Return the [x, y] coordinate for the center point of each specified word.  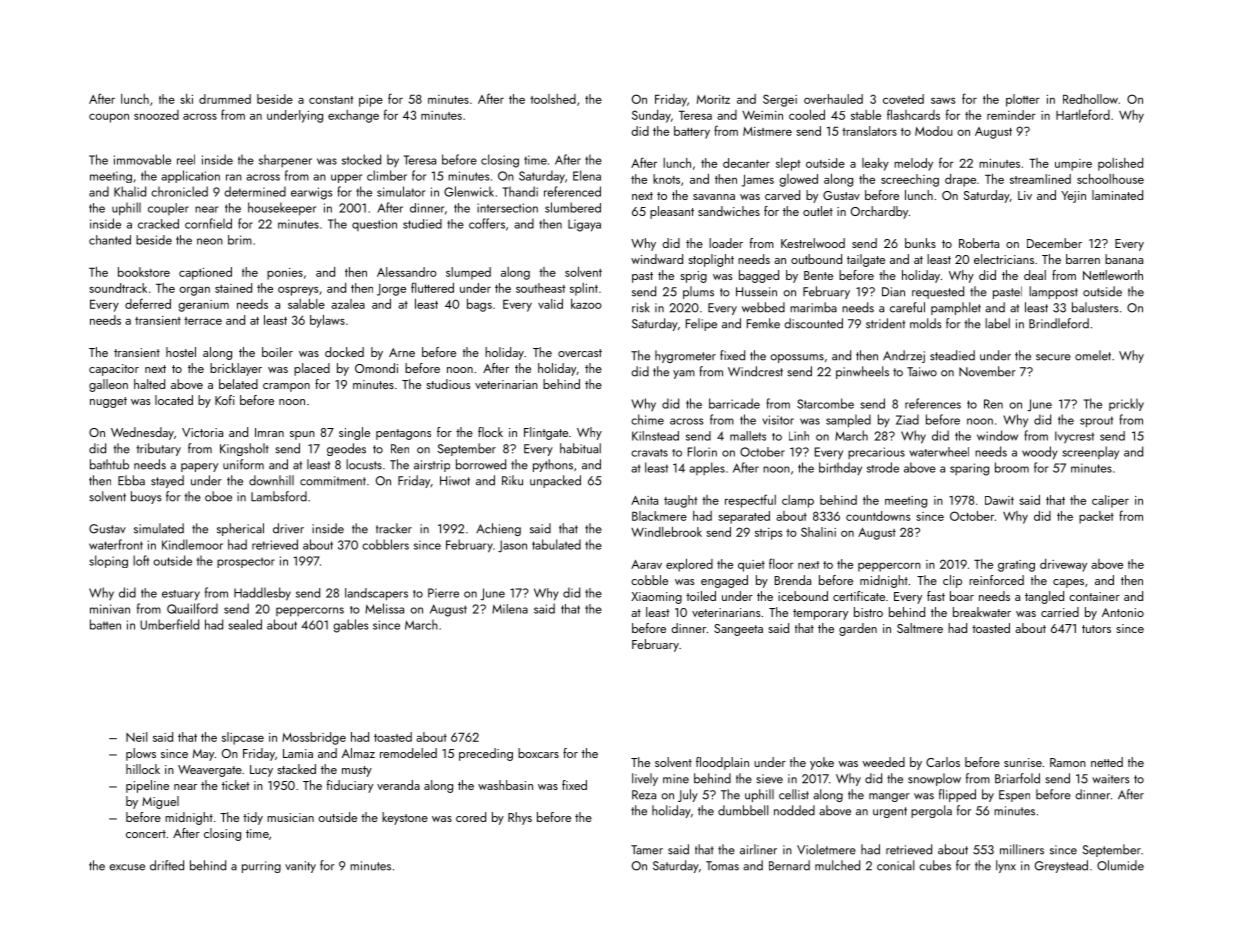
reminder [1011, 115]
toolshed [553, 99]
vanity [300, 867]
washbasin [505, 785]
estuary [181, 595]
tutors [1096, 629]
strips [768, 534]
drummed [225, 99]
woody [1040, 453]
